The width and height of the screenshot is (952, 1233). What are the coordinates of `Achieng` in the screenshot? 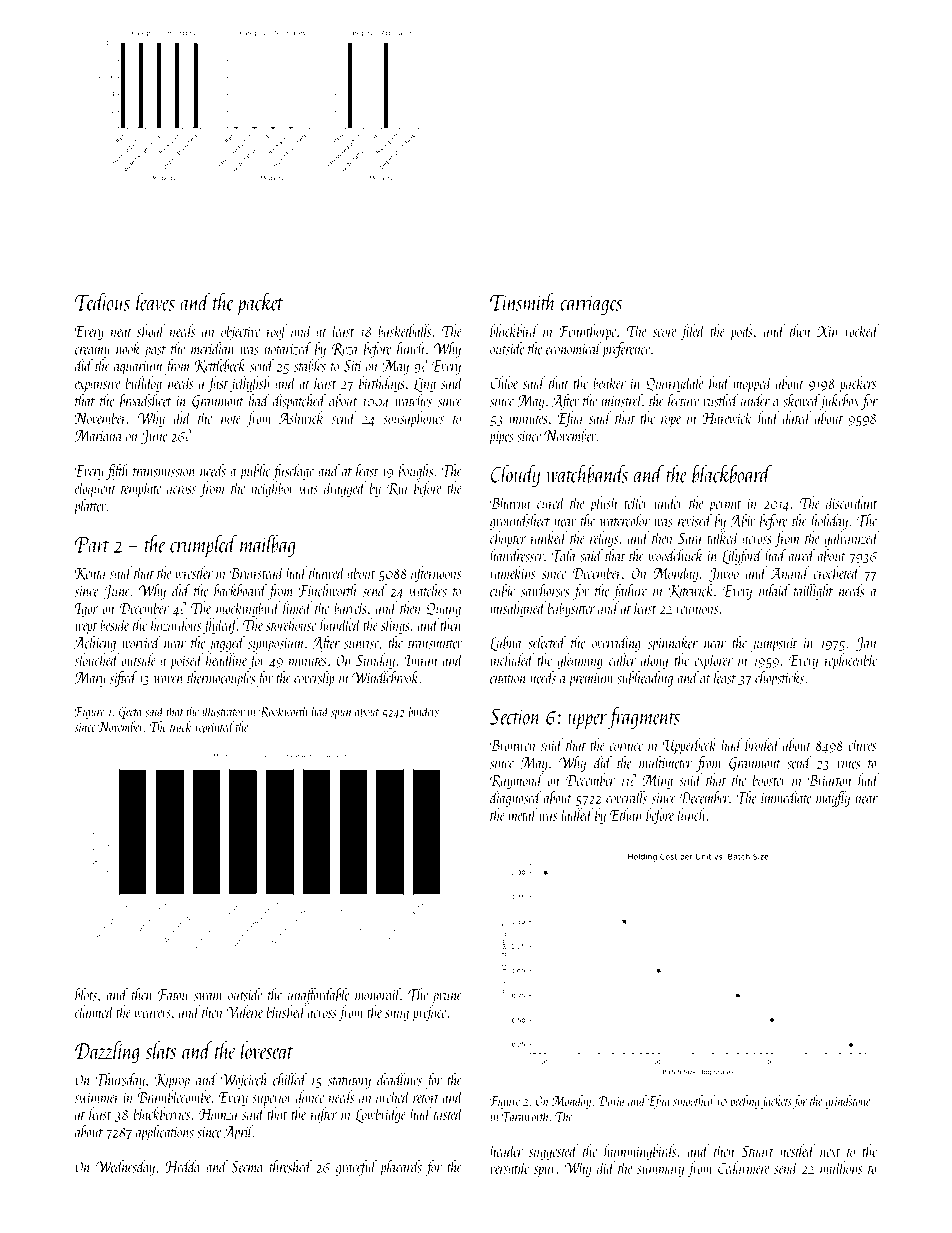 It's located at (95, 644).
